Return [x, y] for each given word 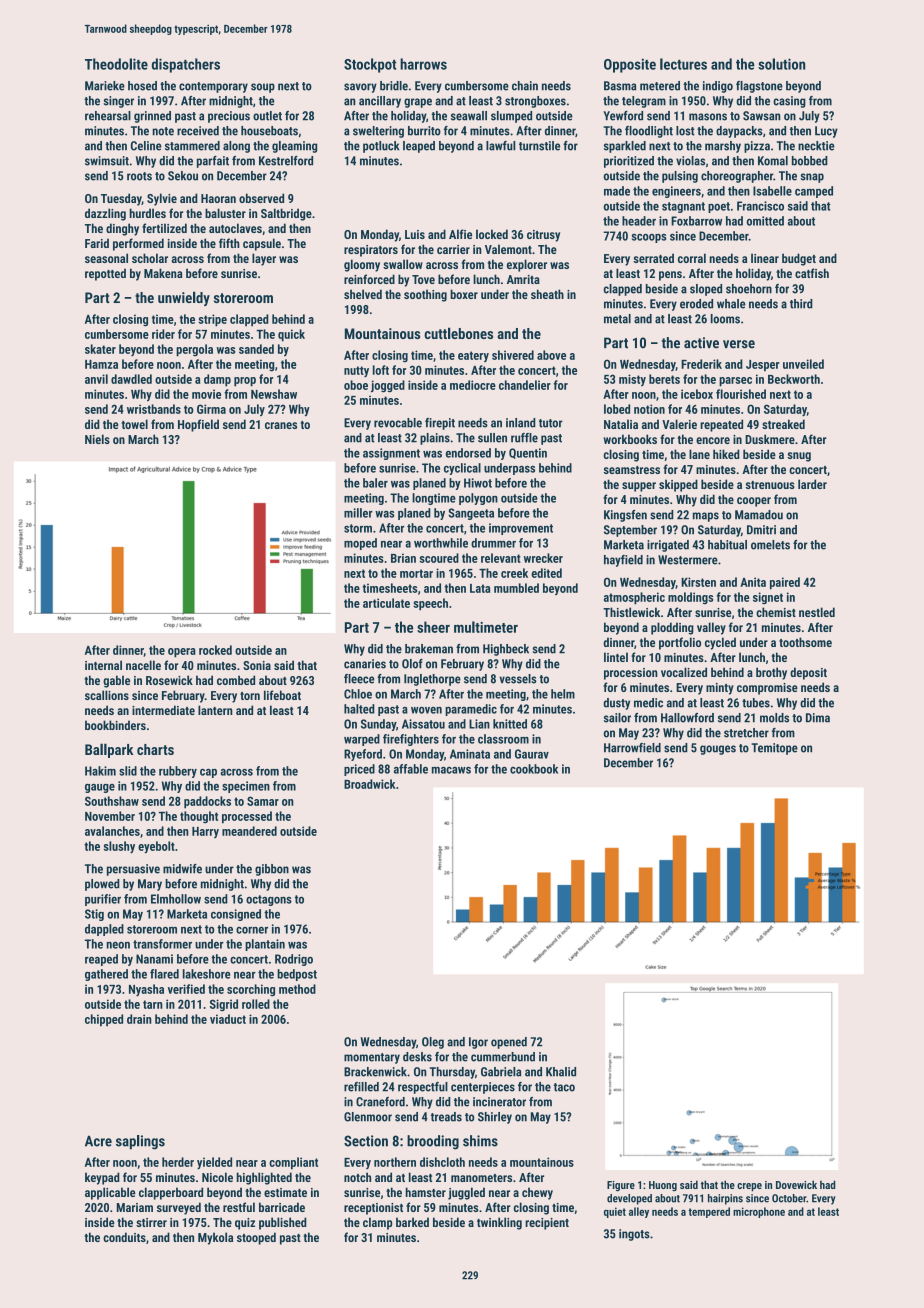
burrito [424, 131]
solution [781, 64]
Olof [412, 664]
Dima [818, 718]
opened [509, 1043]
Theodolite [116, 64]
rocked [215, 650]
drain [139, 1019]
